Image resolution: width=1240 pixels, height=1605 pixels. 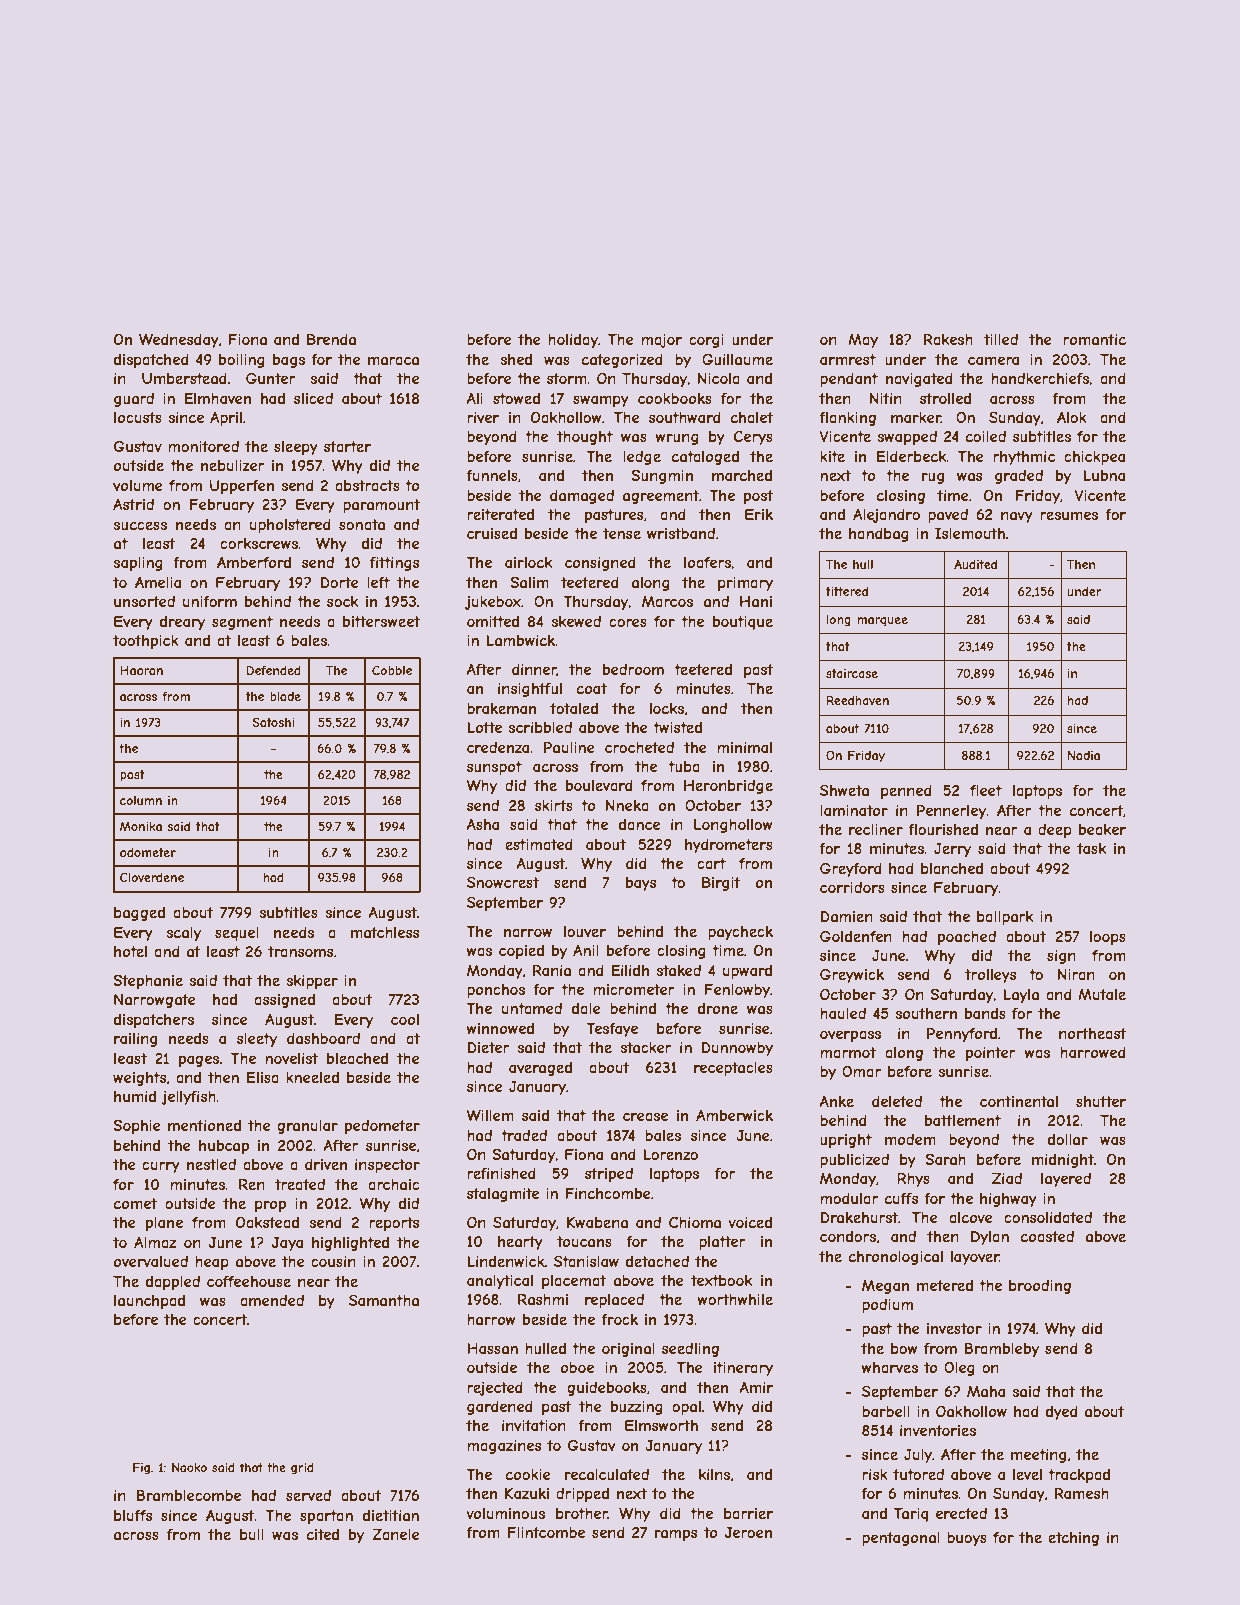 I want to click on inventories, so click(x=938, y=1430).
